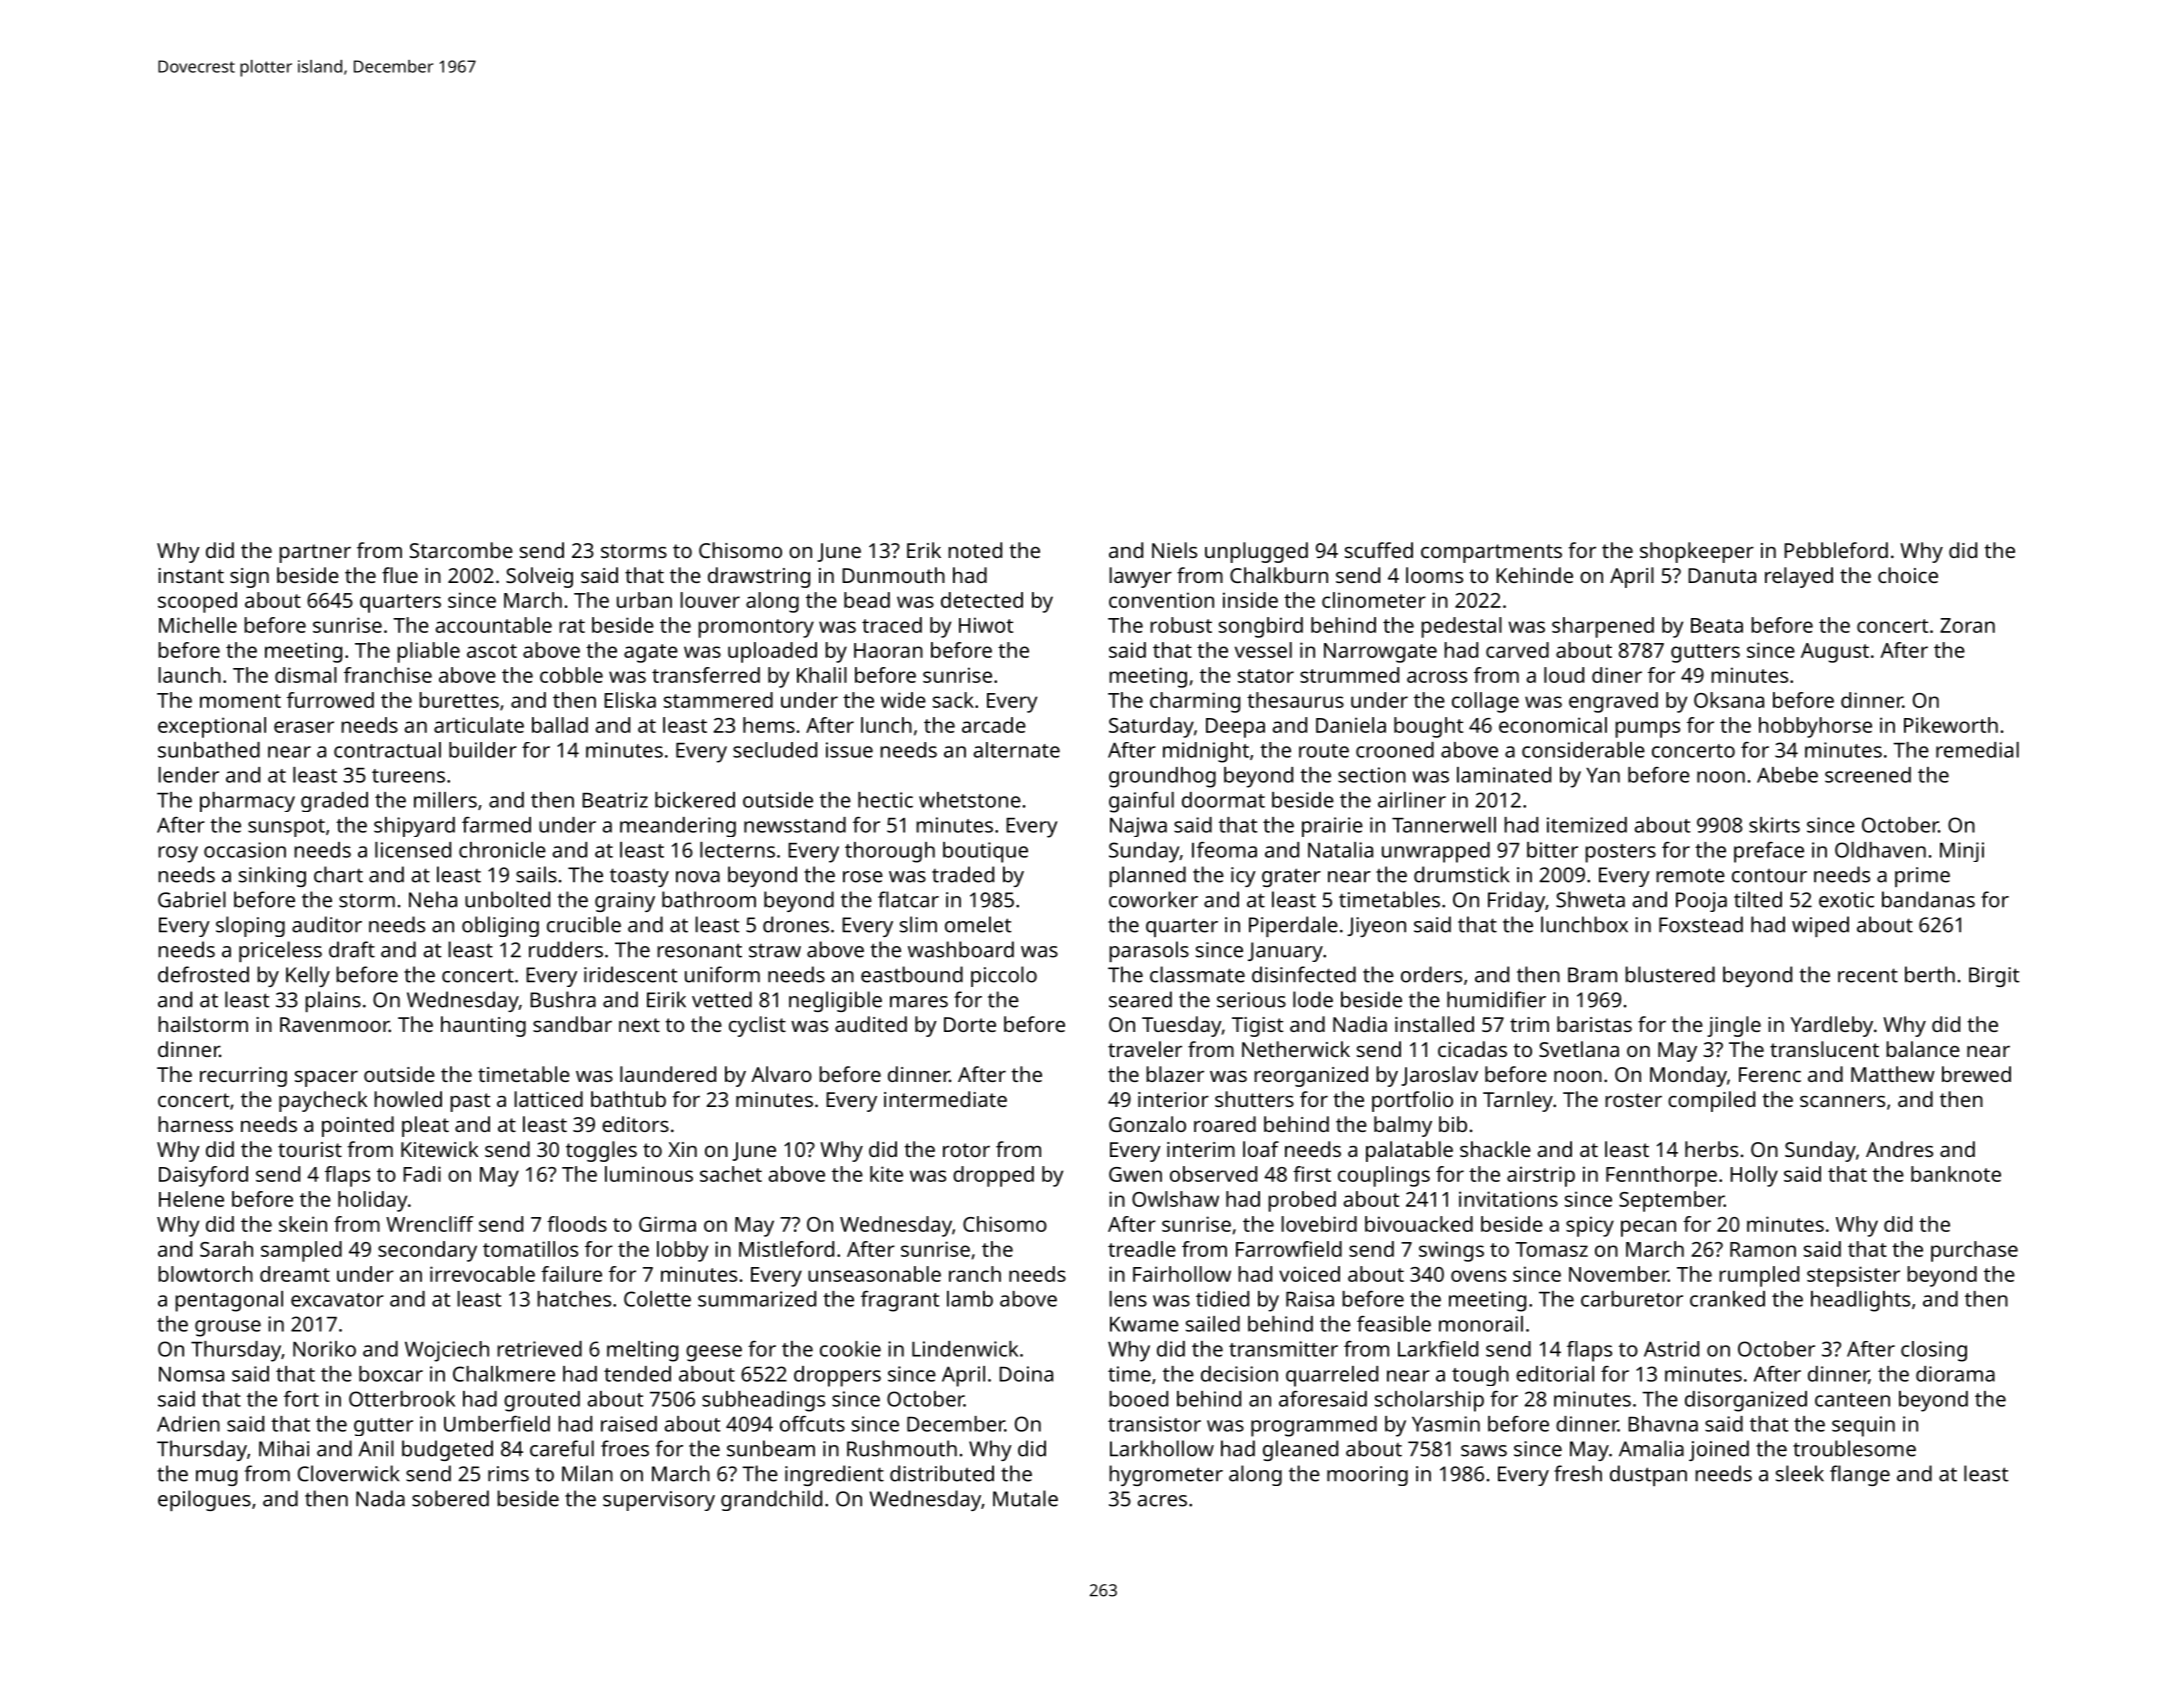 The image size is (2178, 1683). I want to click on partner, so click(315, 553).
